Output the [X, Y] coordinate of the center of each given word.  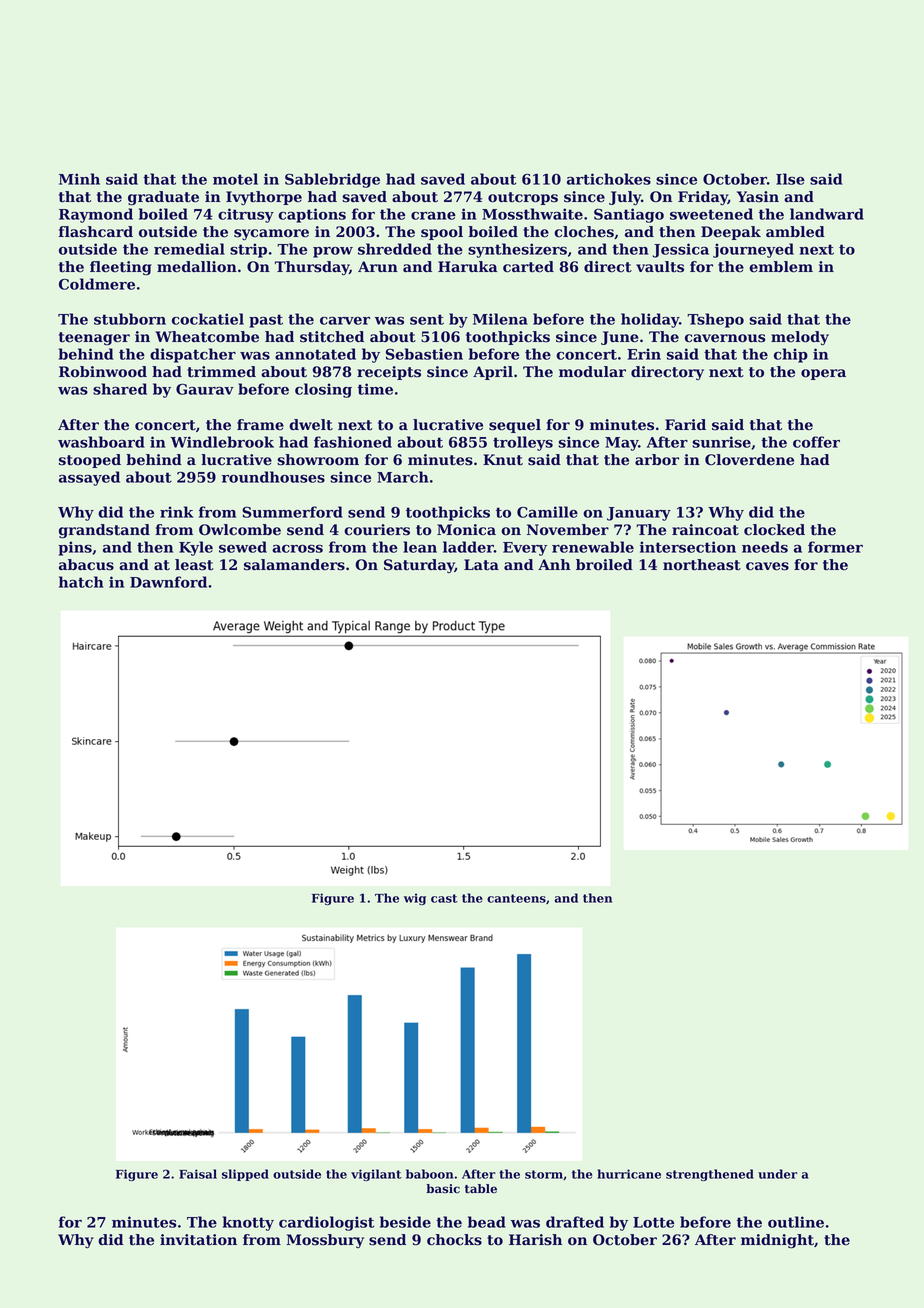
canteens [516, 898]
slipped [245, 1175]
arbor [657, 460]
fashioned [353, 442]
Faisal [198, 1174]
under [778, 1174]
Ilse [790, 179]
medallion [197, 267]
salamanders [294, 565]
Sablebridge [332, 180]
